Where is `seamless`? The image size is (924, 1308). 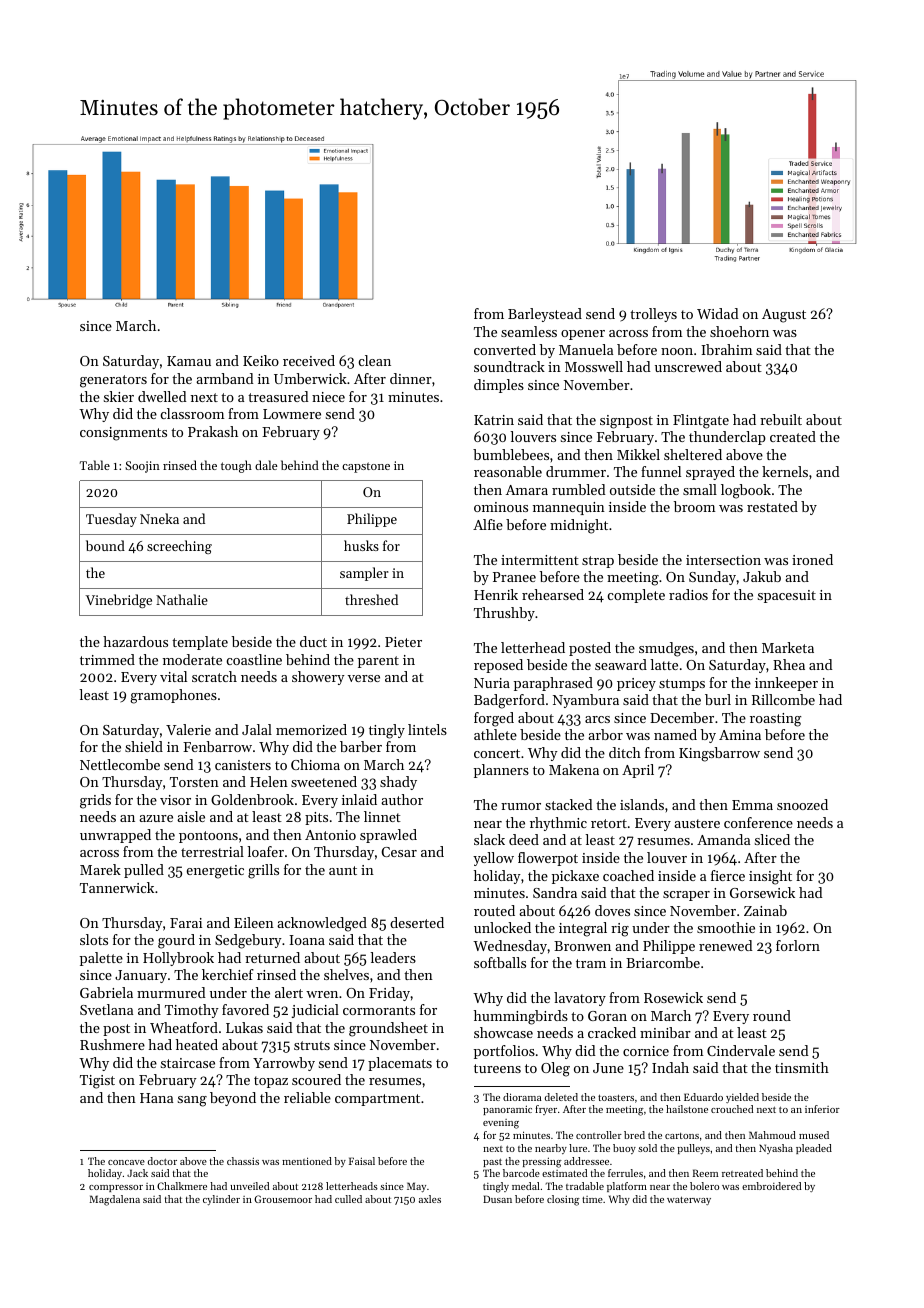
seamless is located at coordinates (529, 331).
